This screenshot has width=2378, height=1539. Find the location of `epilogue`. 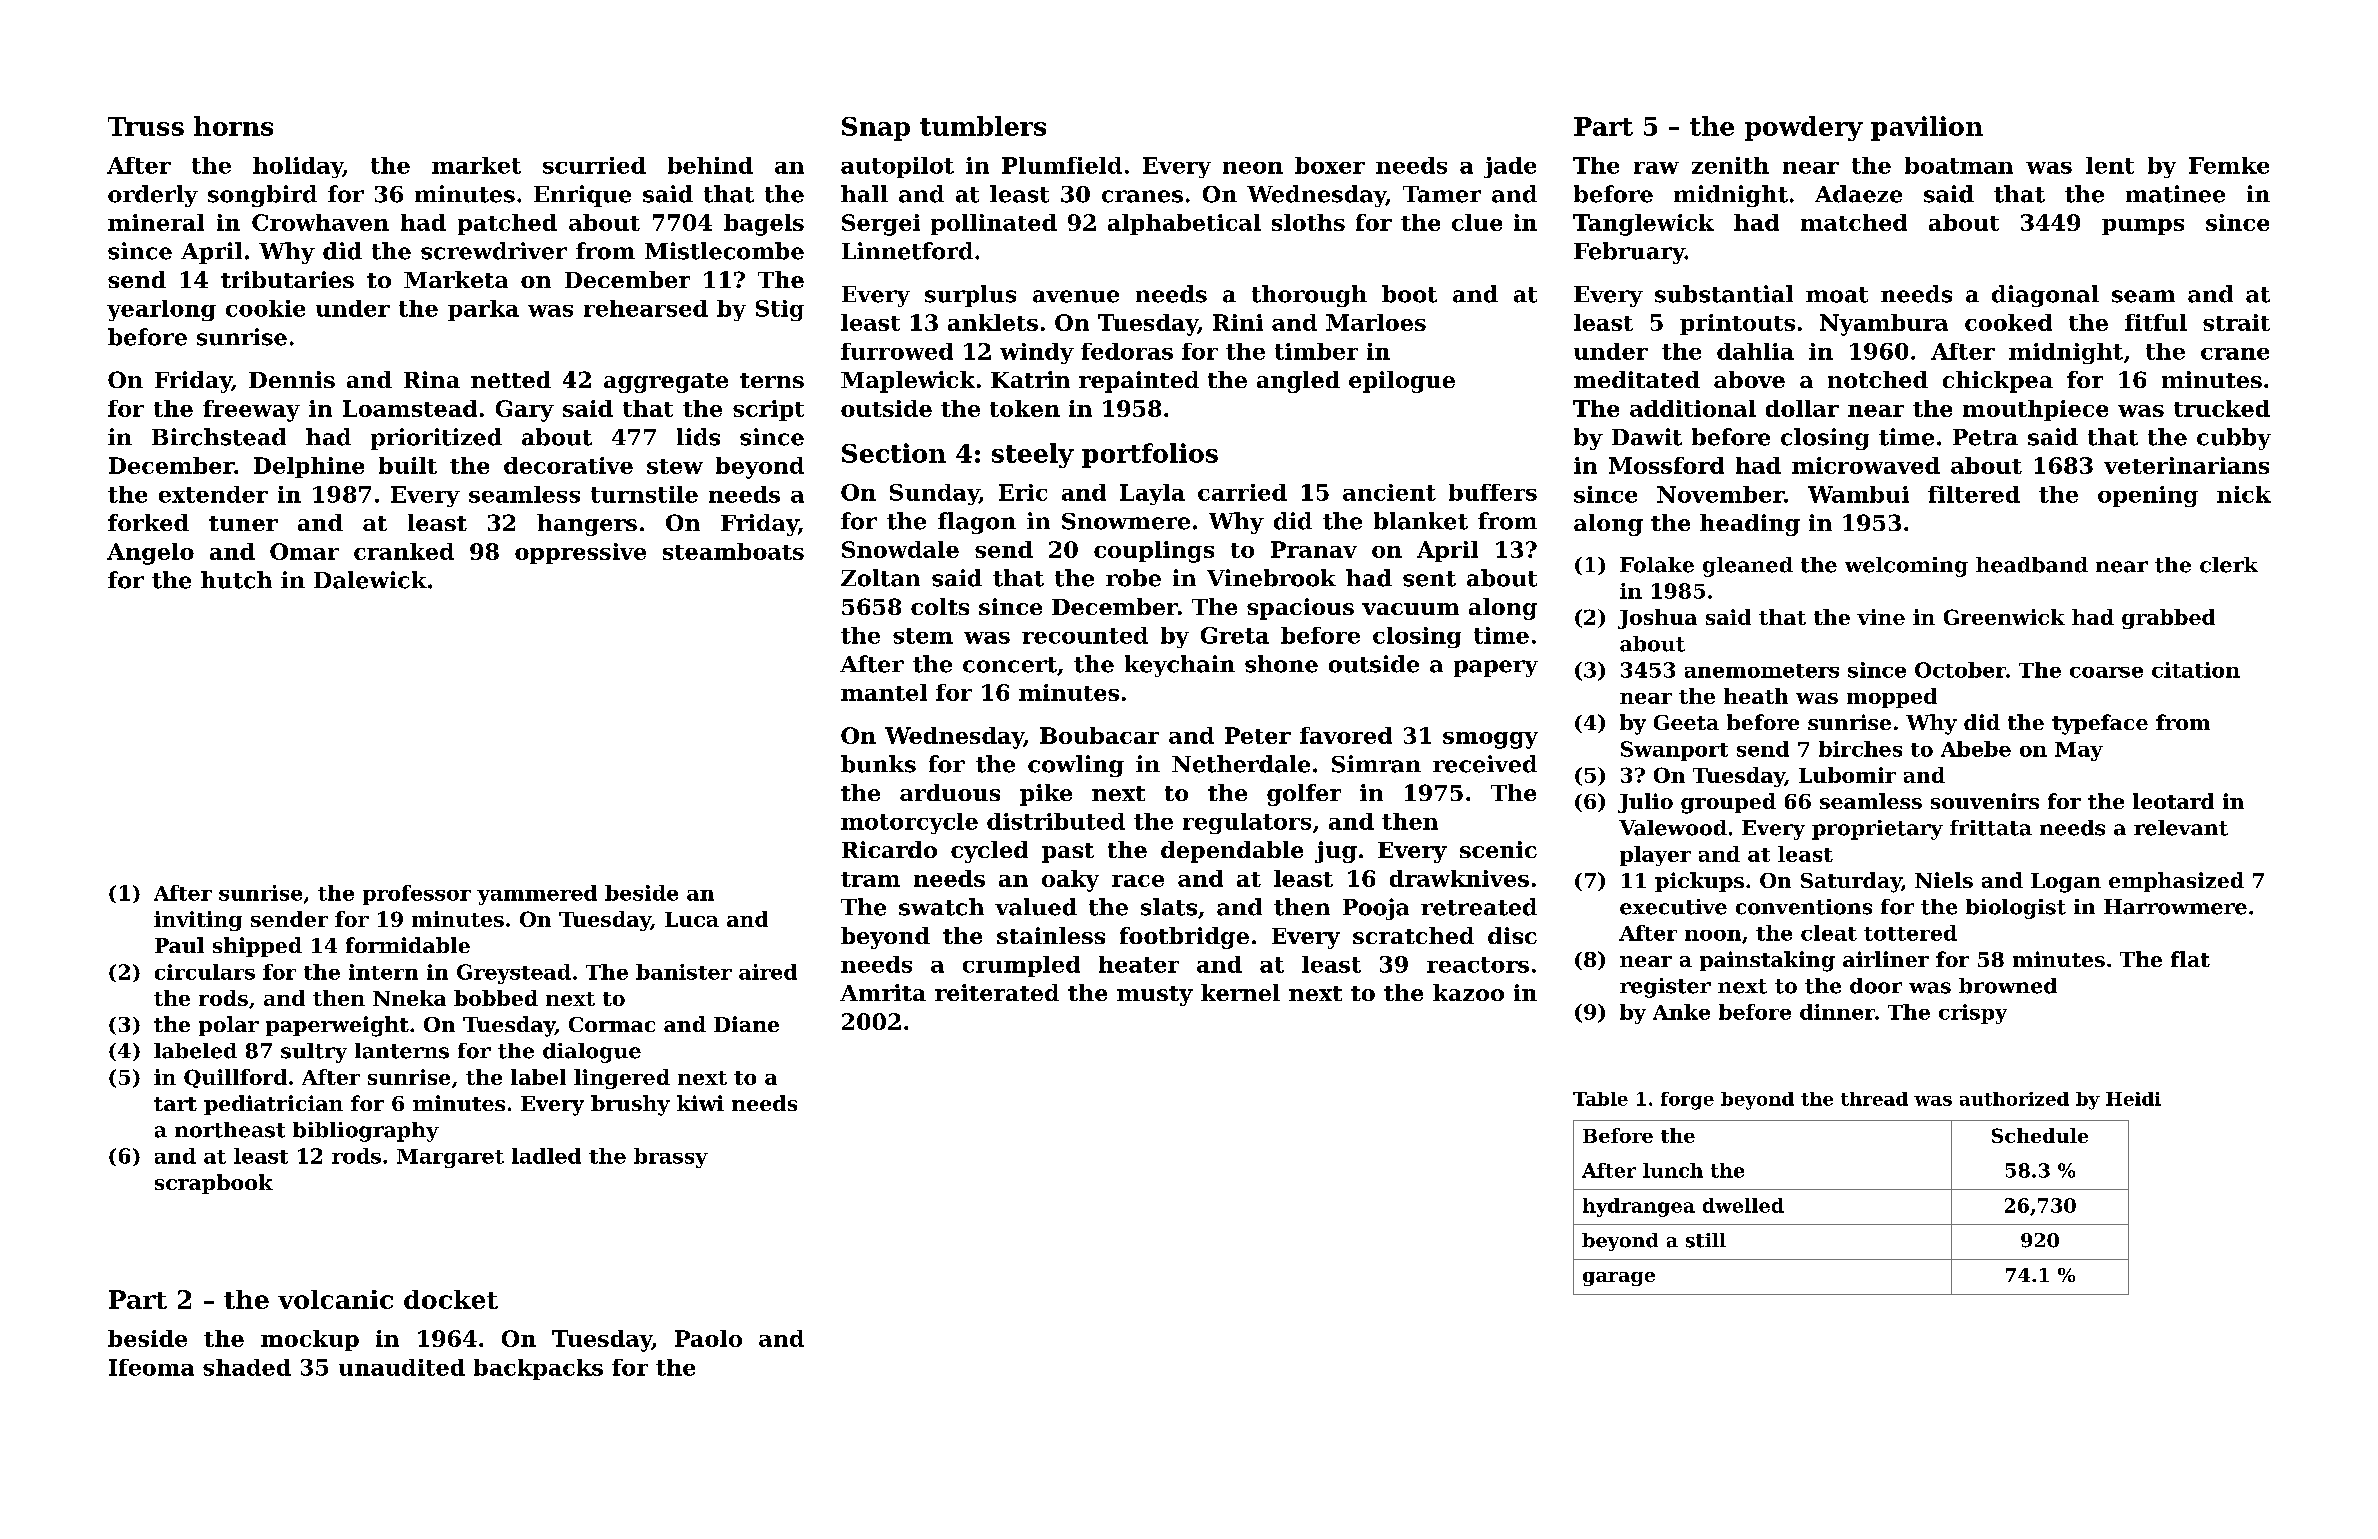

epilogue is located at coordinates (1402, 382).
